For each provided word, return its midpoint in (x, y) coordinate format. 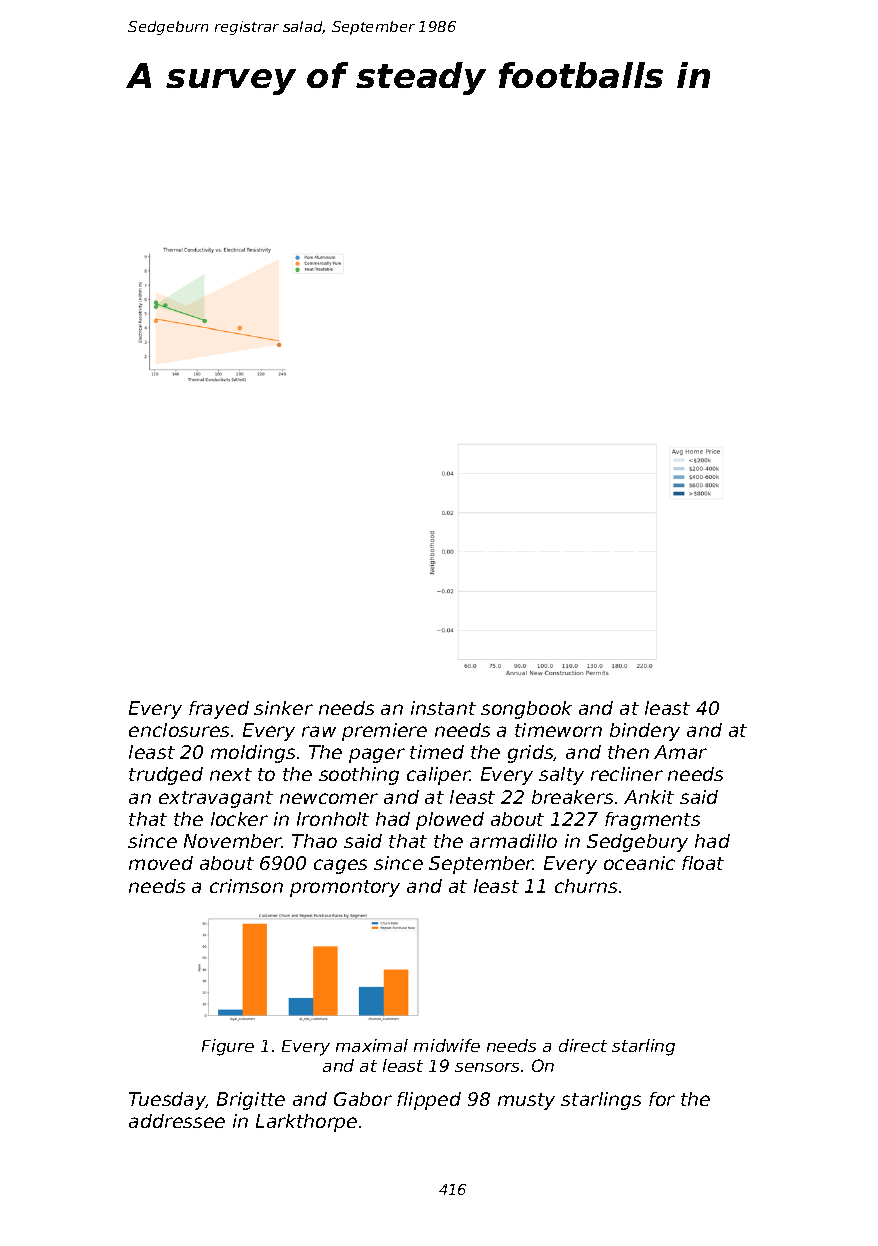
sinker (283, 708)
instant (443, 708)
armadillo (513, 841)
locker (239, 819)
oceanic (639, 863)
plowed (450, 821)
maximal (372, 1045)
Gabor (363, 1099)
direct (583, 1045)
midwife (447, 1045)
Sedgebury (637, 843)
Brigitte (251, 1101)
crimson (246, 886)
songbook (526, 710)
